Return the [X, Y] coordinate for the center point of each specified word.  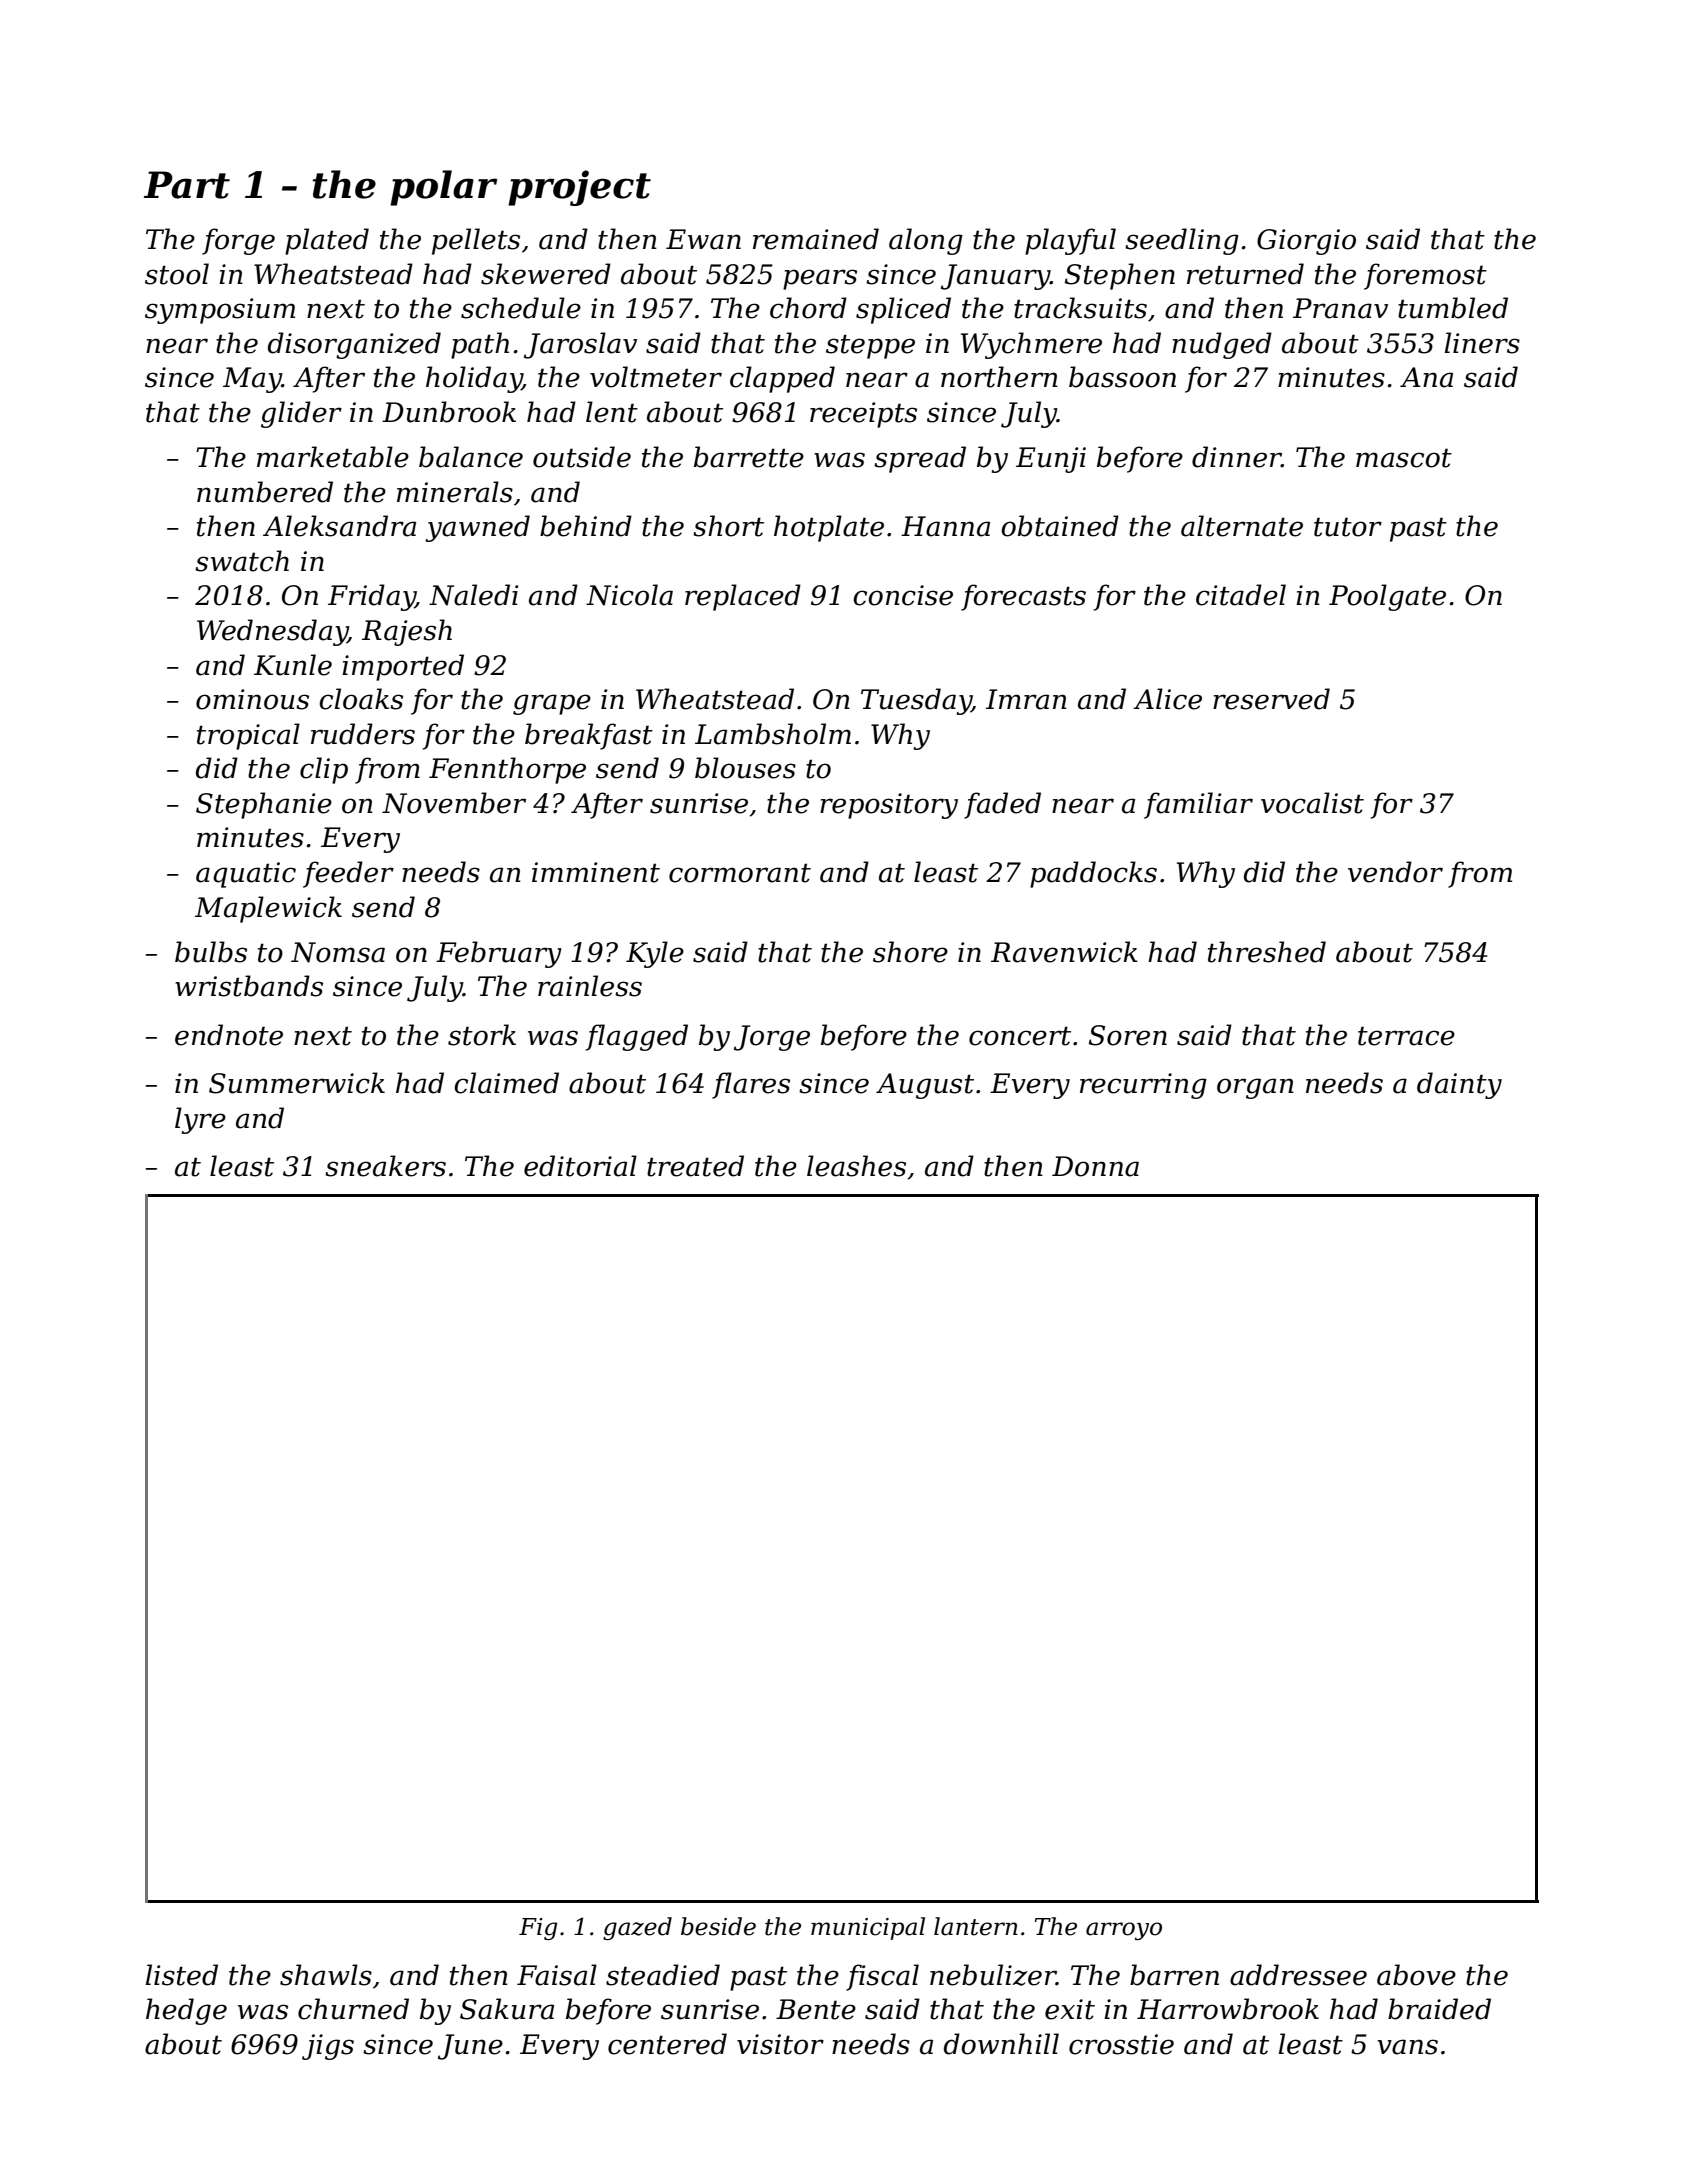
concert [1020, 1036]
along [926, 241]
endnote [229, 1035]
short [728, 526]
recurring [1143, 1086]
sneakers [385, 1166]
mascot [1404, 458]
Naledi [474, 595]
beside [718, 1926]
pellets [476, 241]
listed [182, 1975]
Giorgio [1306, 242]
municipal [868, 1928]
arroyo [1124, 1931]
